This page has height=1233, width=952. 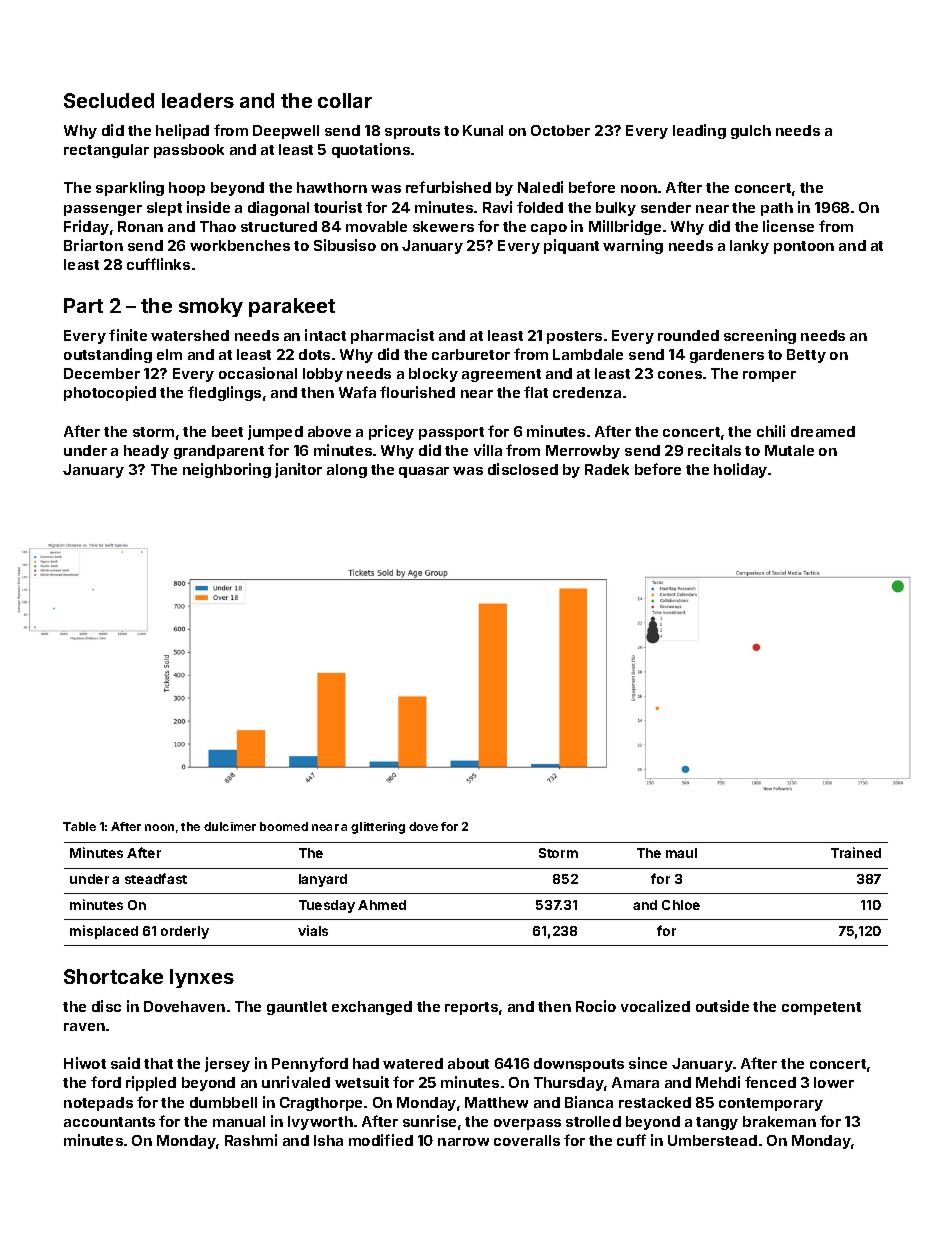 I want to click on leading, so click(x=699, y=131).
